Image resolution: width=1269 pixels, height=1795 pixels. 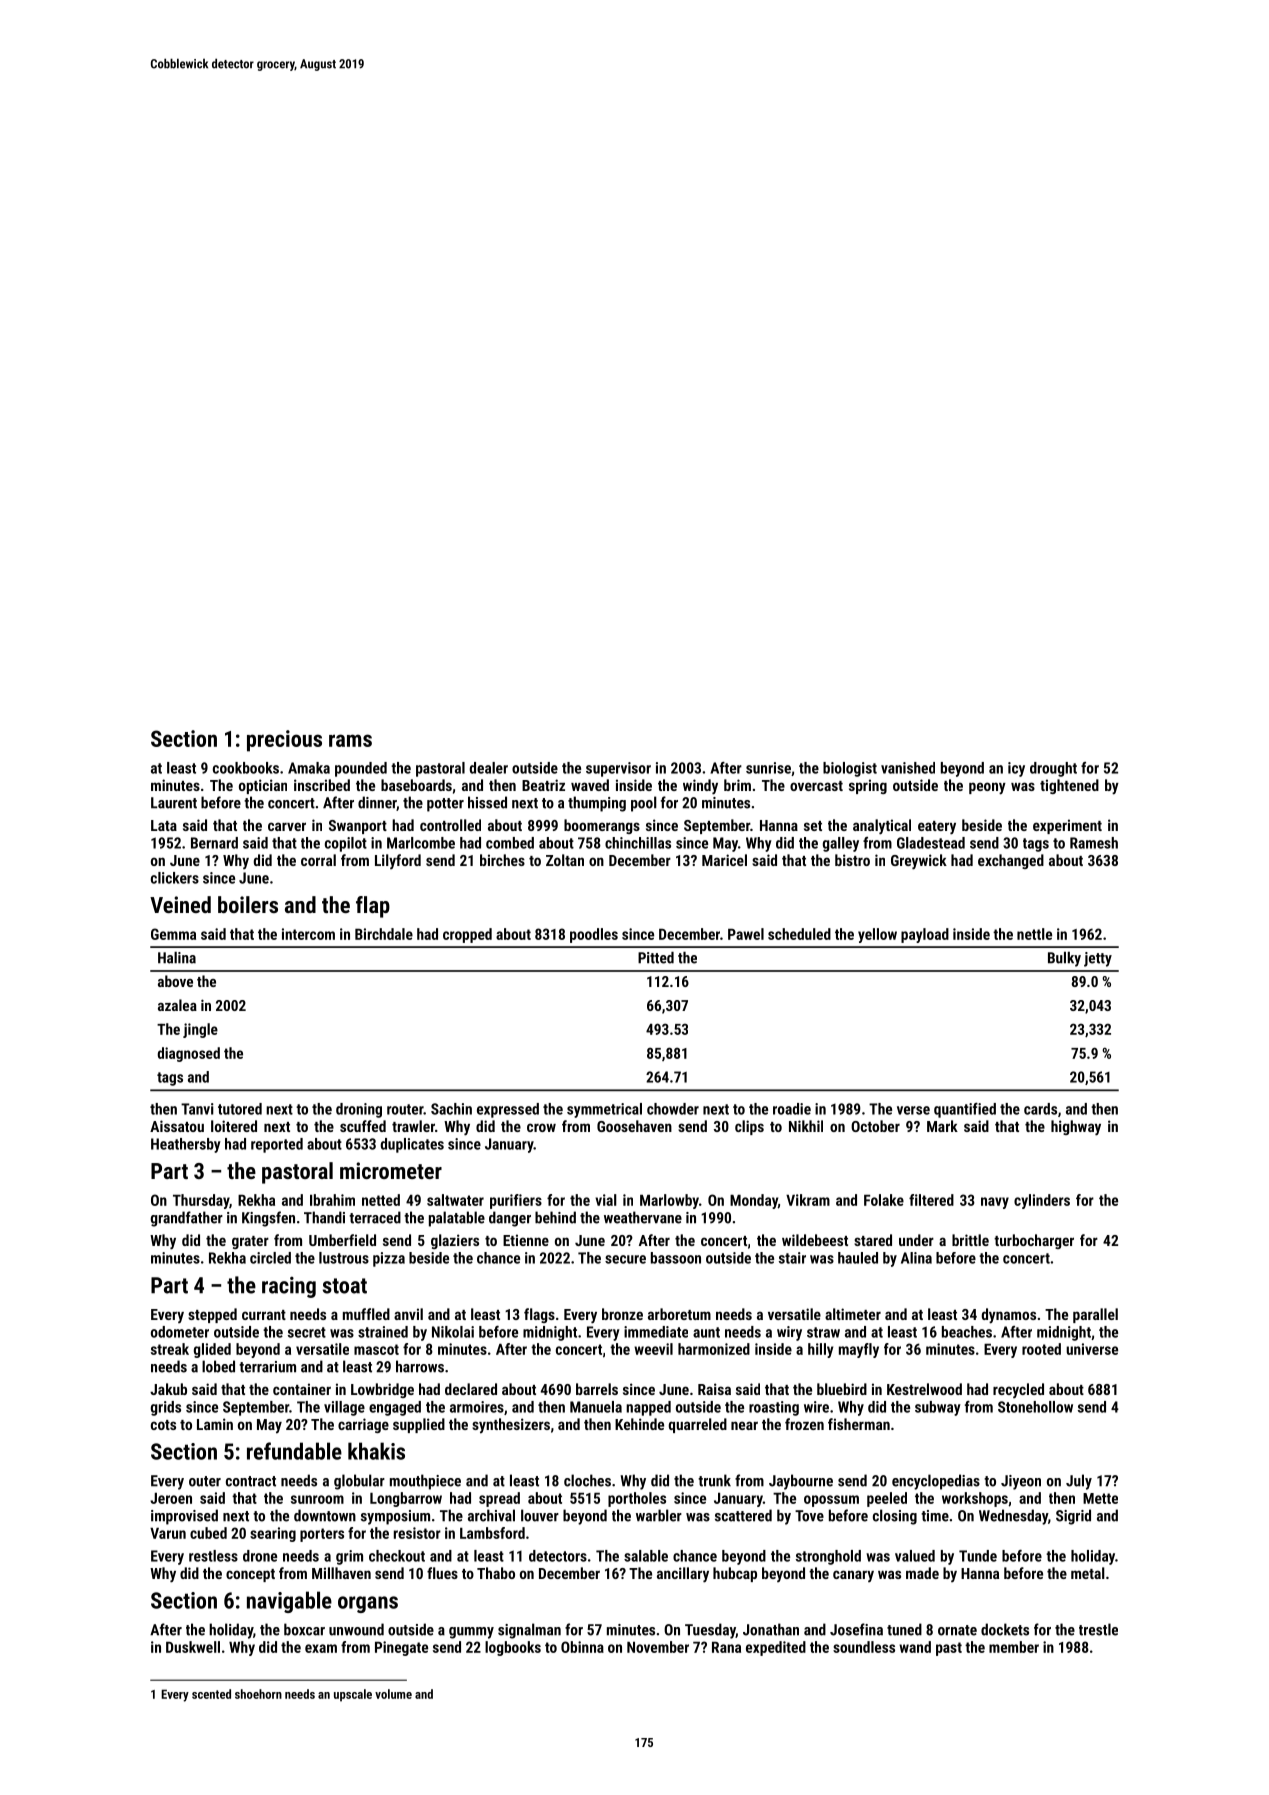 What do you see at coordinates (1014, 1647) in the screenshot?
I see `member` at bounding box center [1014, 1647].
